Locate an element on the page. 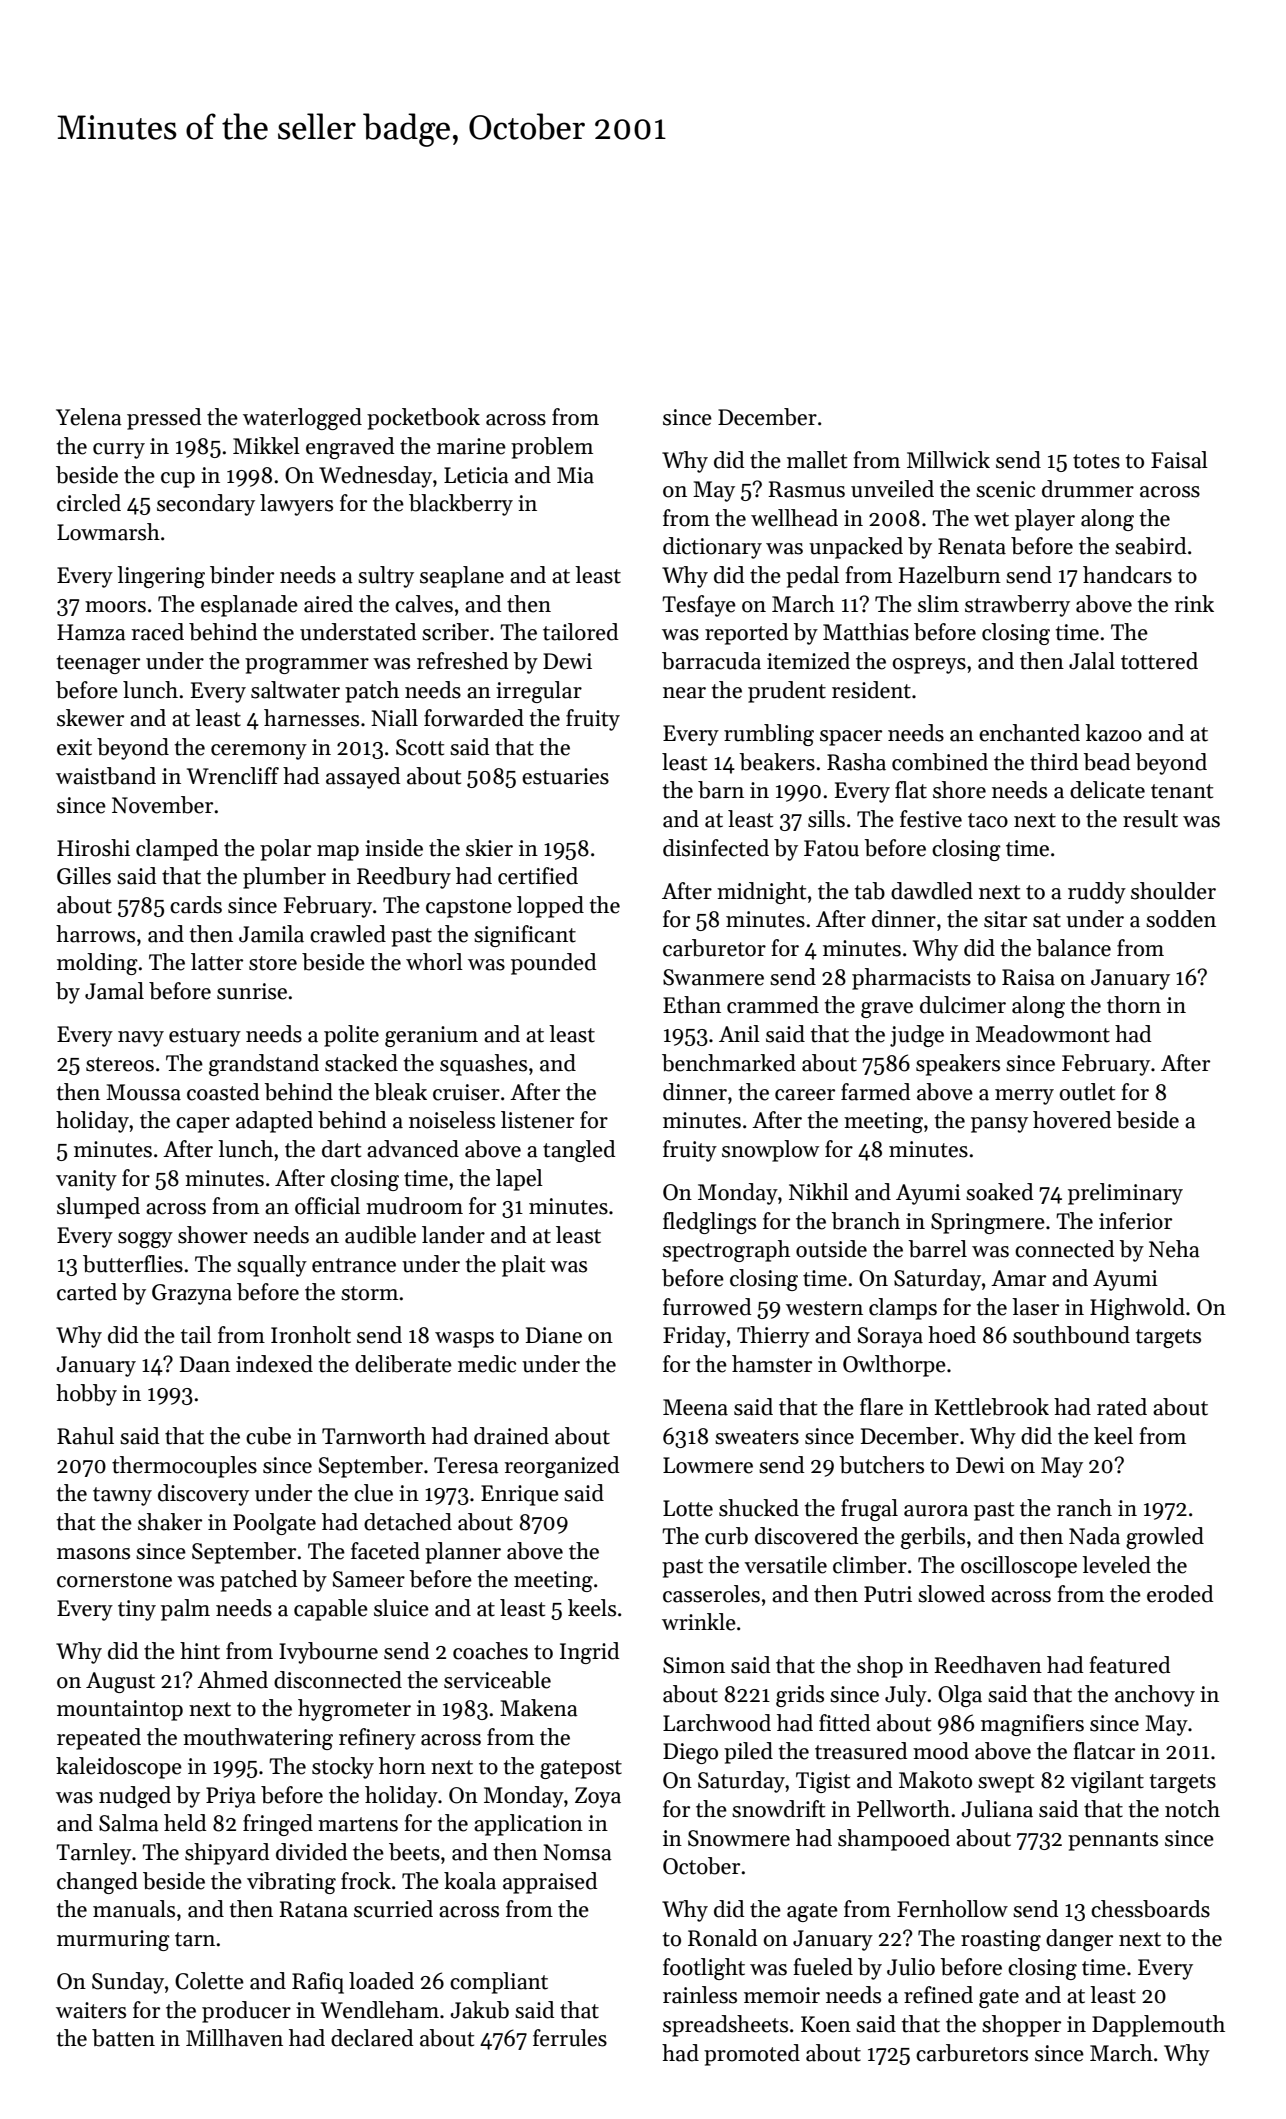 Image resolution: width=1286 pixels, height=2119 pixels. dawdled is located at coordinates (932, 891).
